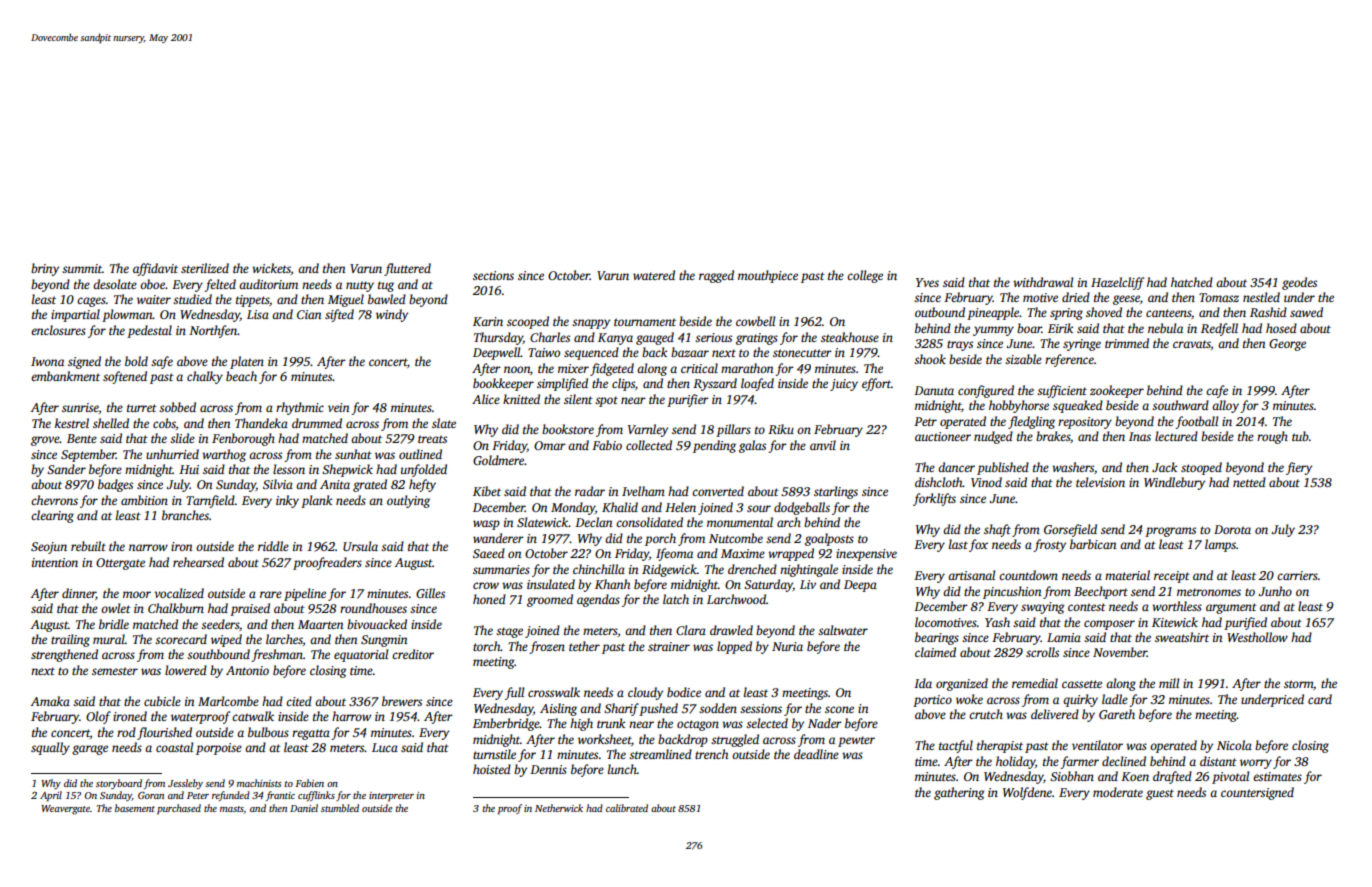 This screenshot has height=887, width=1372. What do you see at coordinates (755, 321) in the screenshot?
I see `cowbell` at bounding box center [755, 321].
